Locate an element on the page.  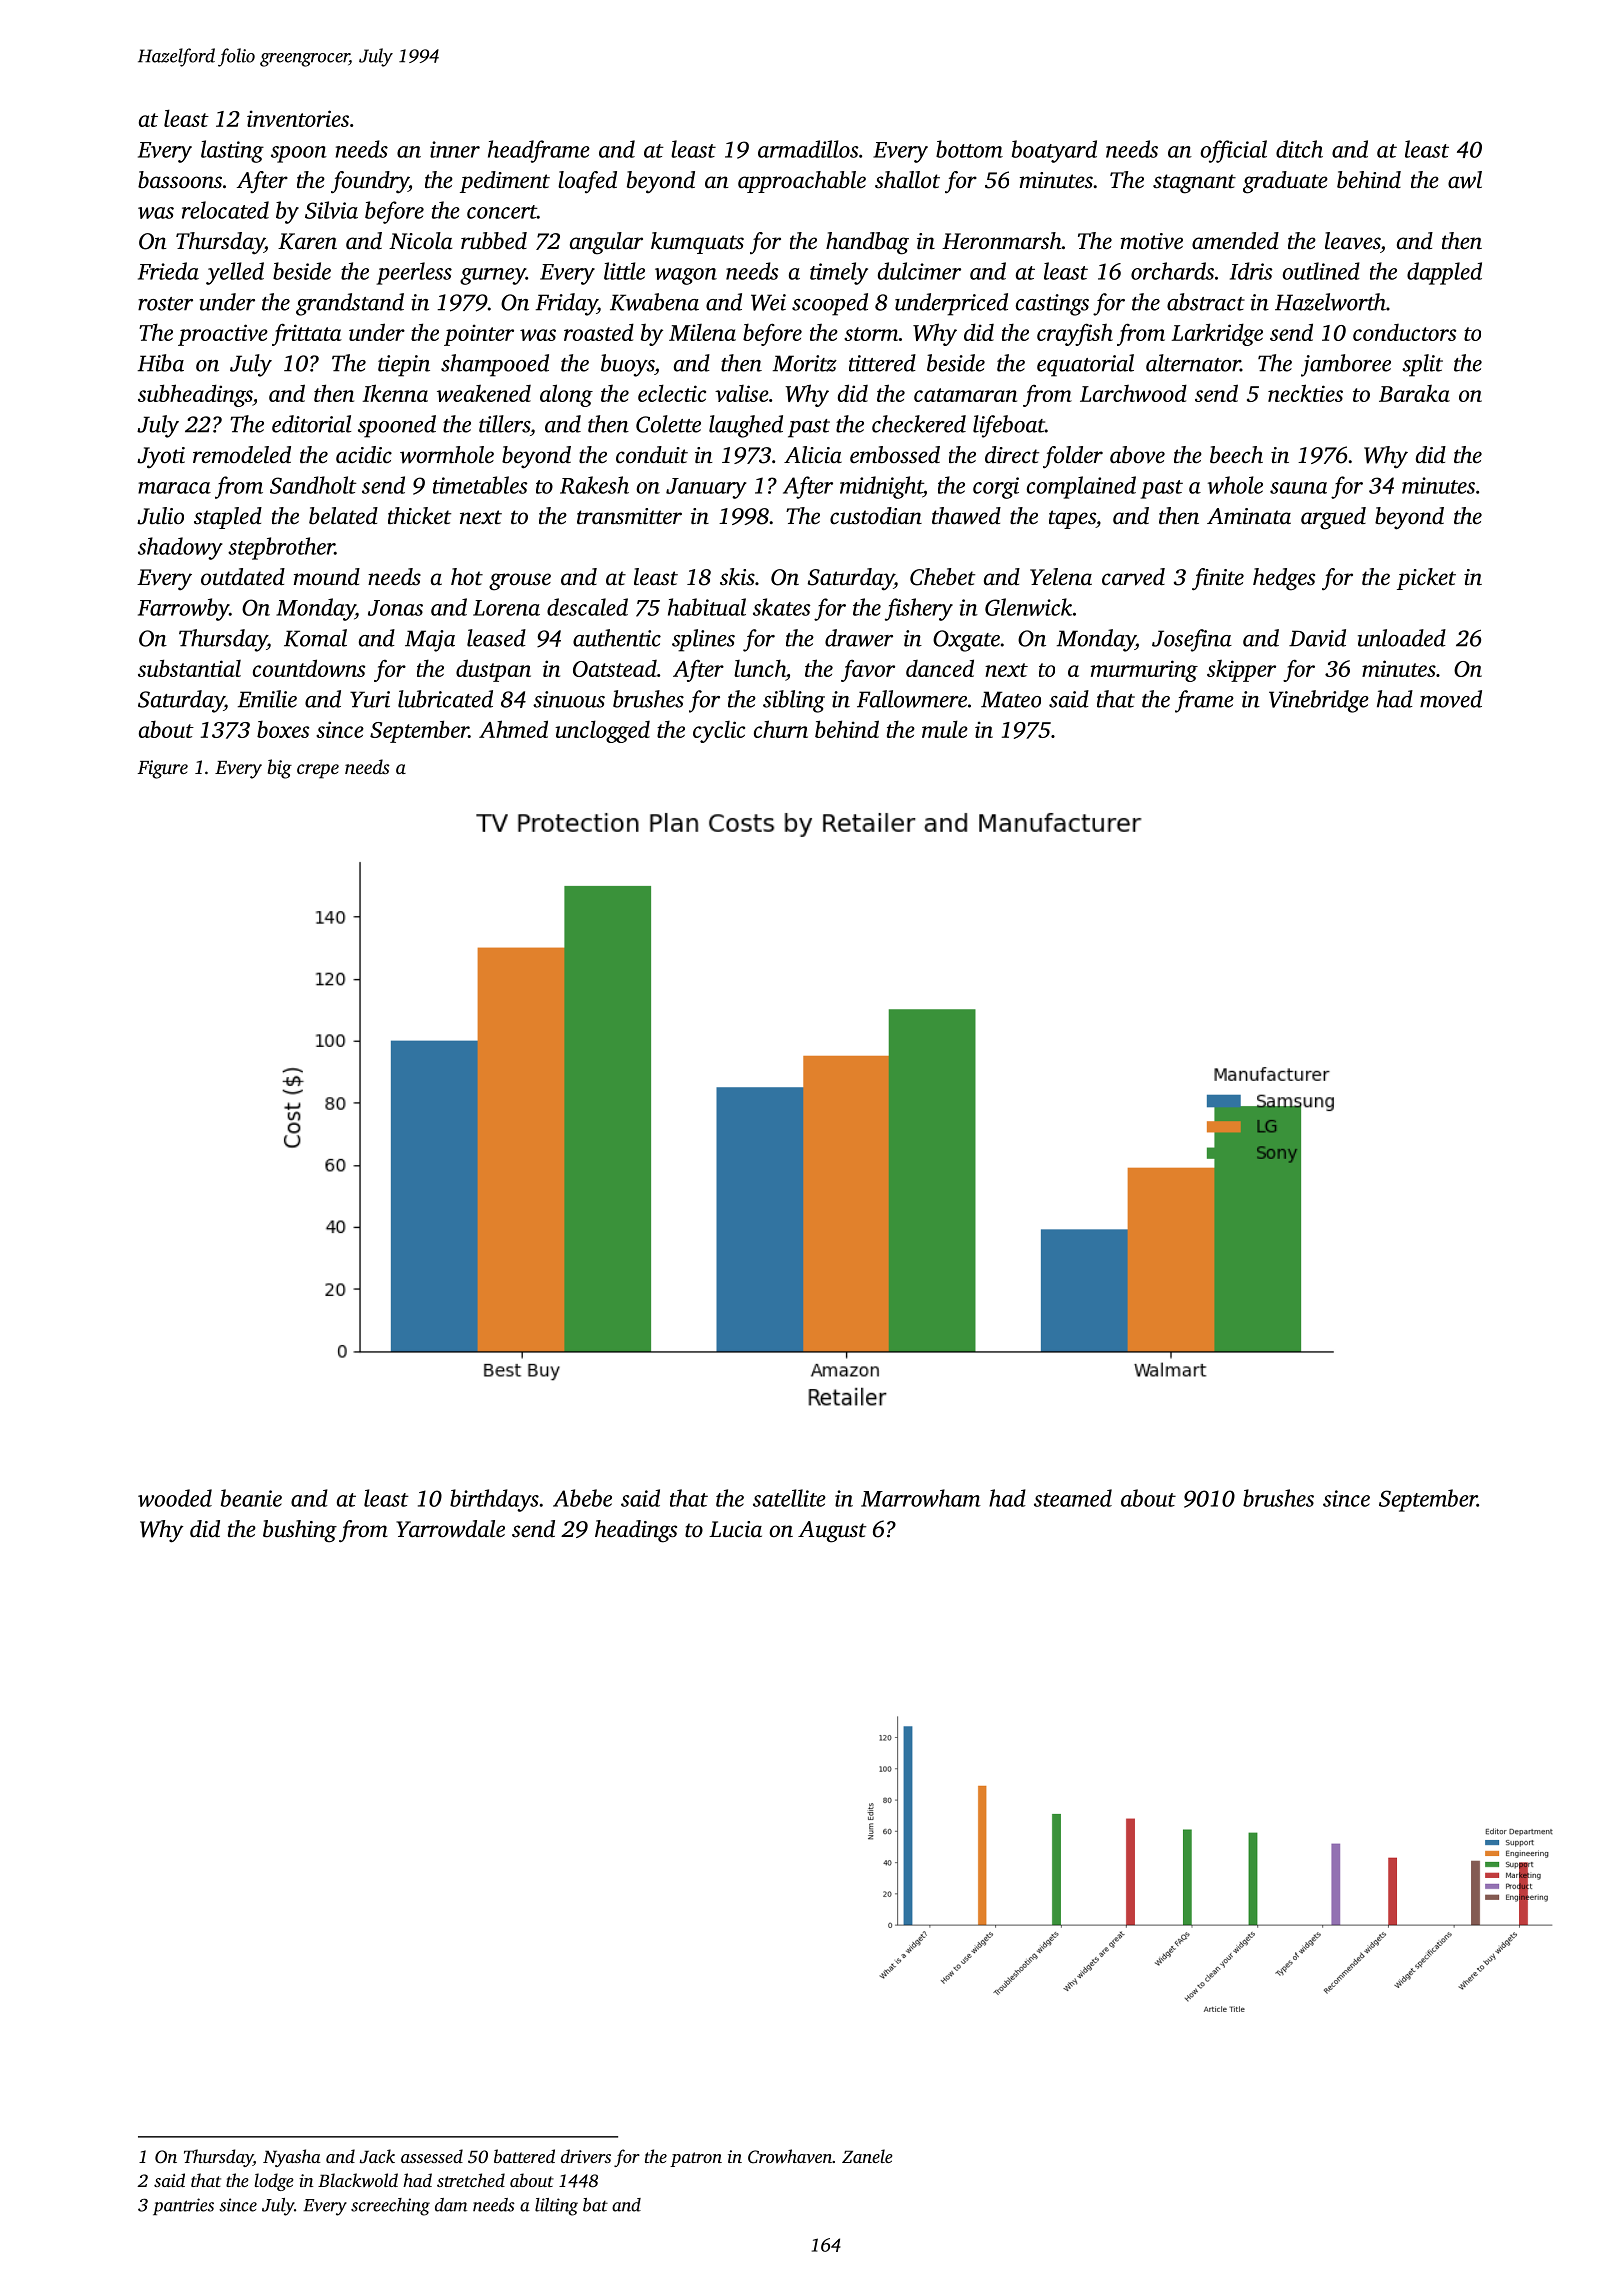
Abebe is located at coordinates (582, 1498).
